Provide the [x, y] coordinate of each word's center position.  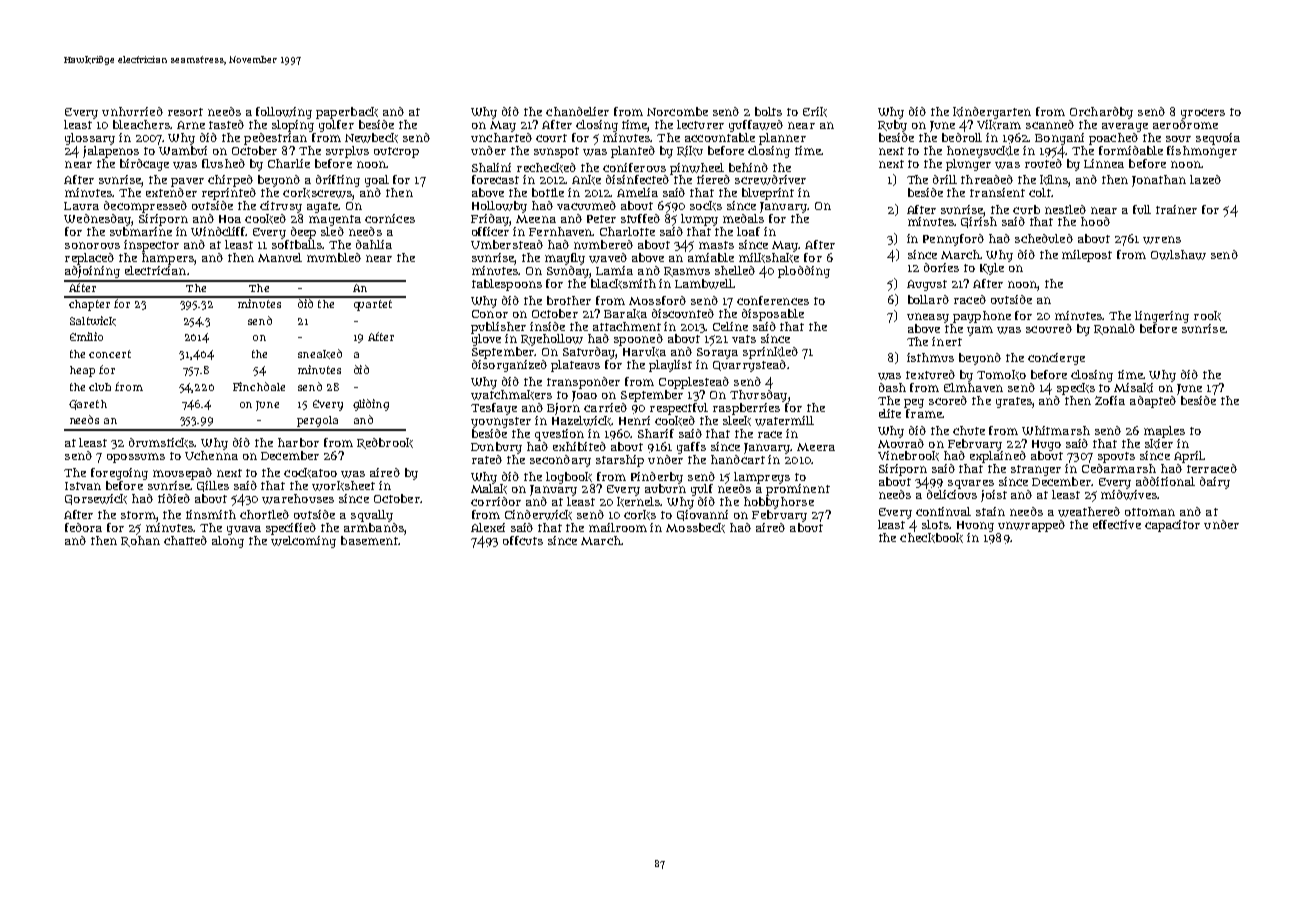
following [284, 113]
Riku [690, 151]
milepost [1087, 256]
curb [1026, 209]
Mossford [657, 300]
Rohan [140, 541]
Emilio [86, 336]
